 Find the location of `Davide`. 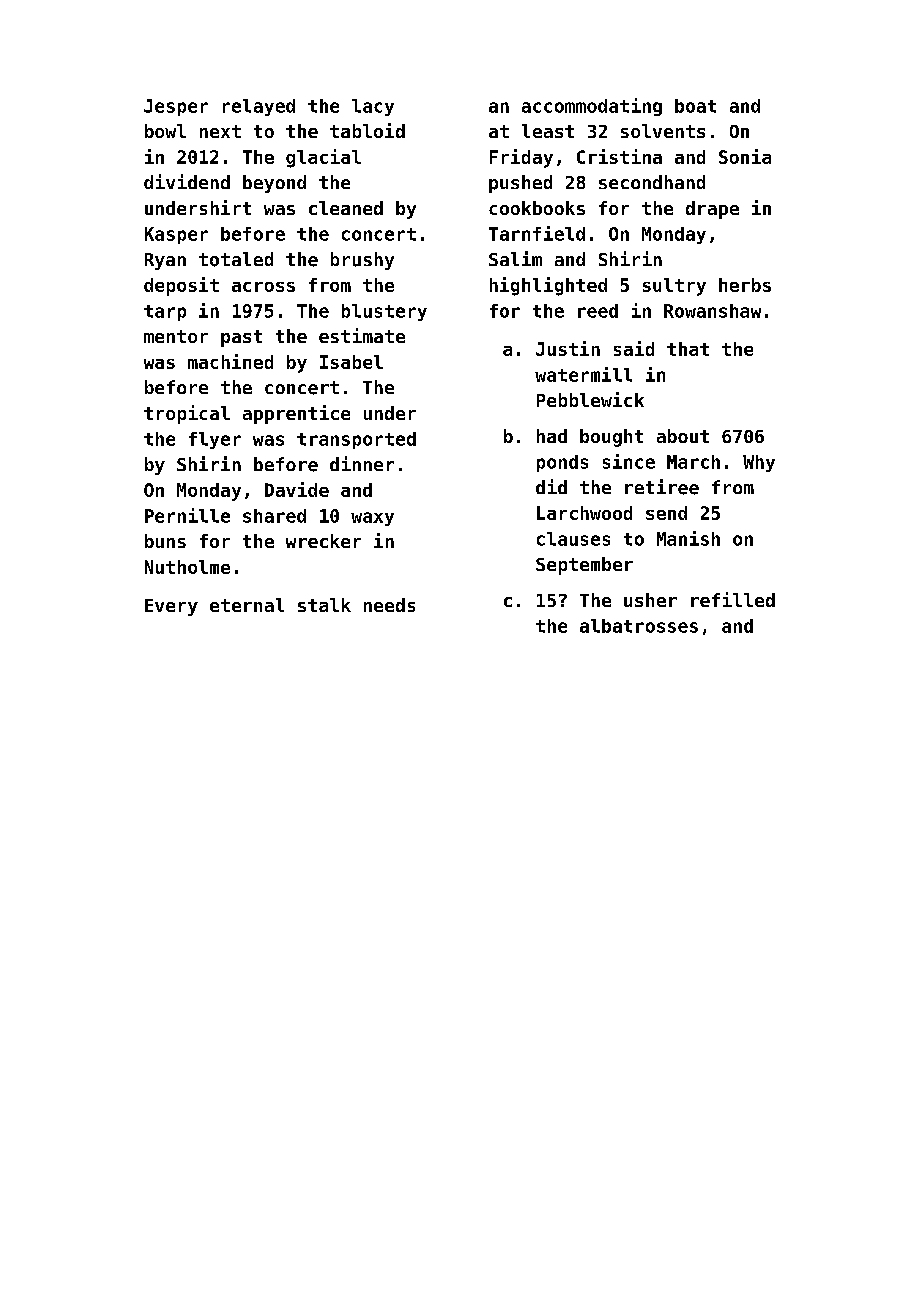

Davide is located at coordinates (297, 489).
